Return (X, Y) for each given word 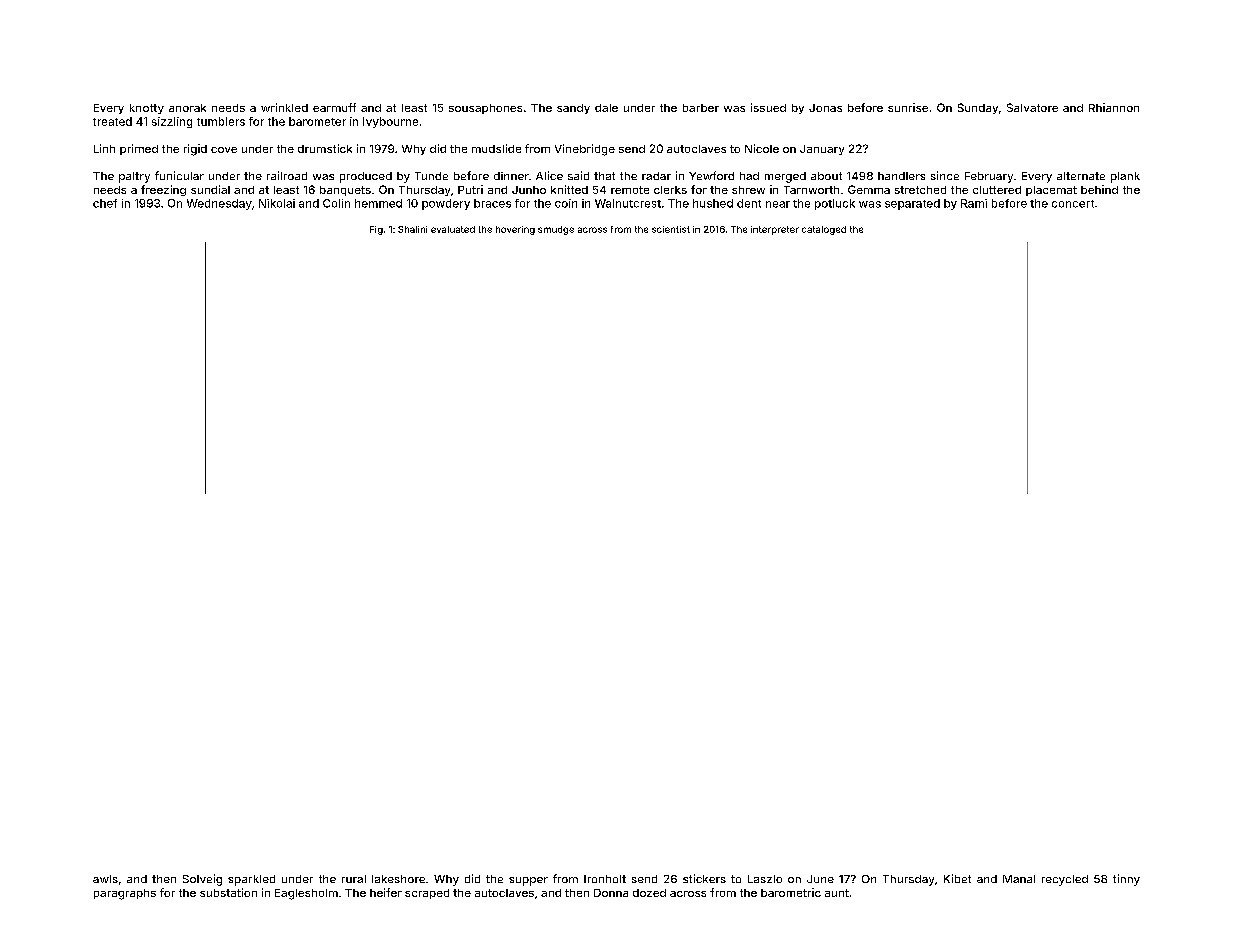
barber (701, 108)
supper (528, 881)
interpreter (775, 230)
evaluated (453, 229)
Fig (376, 230)
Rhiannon (1114, 107)
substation (228, 892)
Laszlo (765, 879)
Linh (104, 148)
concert (1073, 204)
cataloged (824, 230)
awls (105, 879)
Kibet (957, 878)
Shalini (412, 229)
